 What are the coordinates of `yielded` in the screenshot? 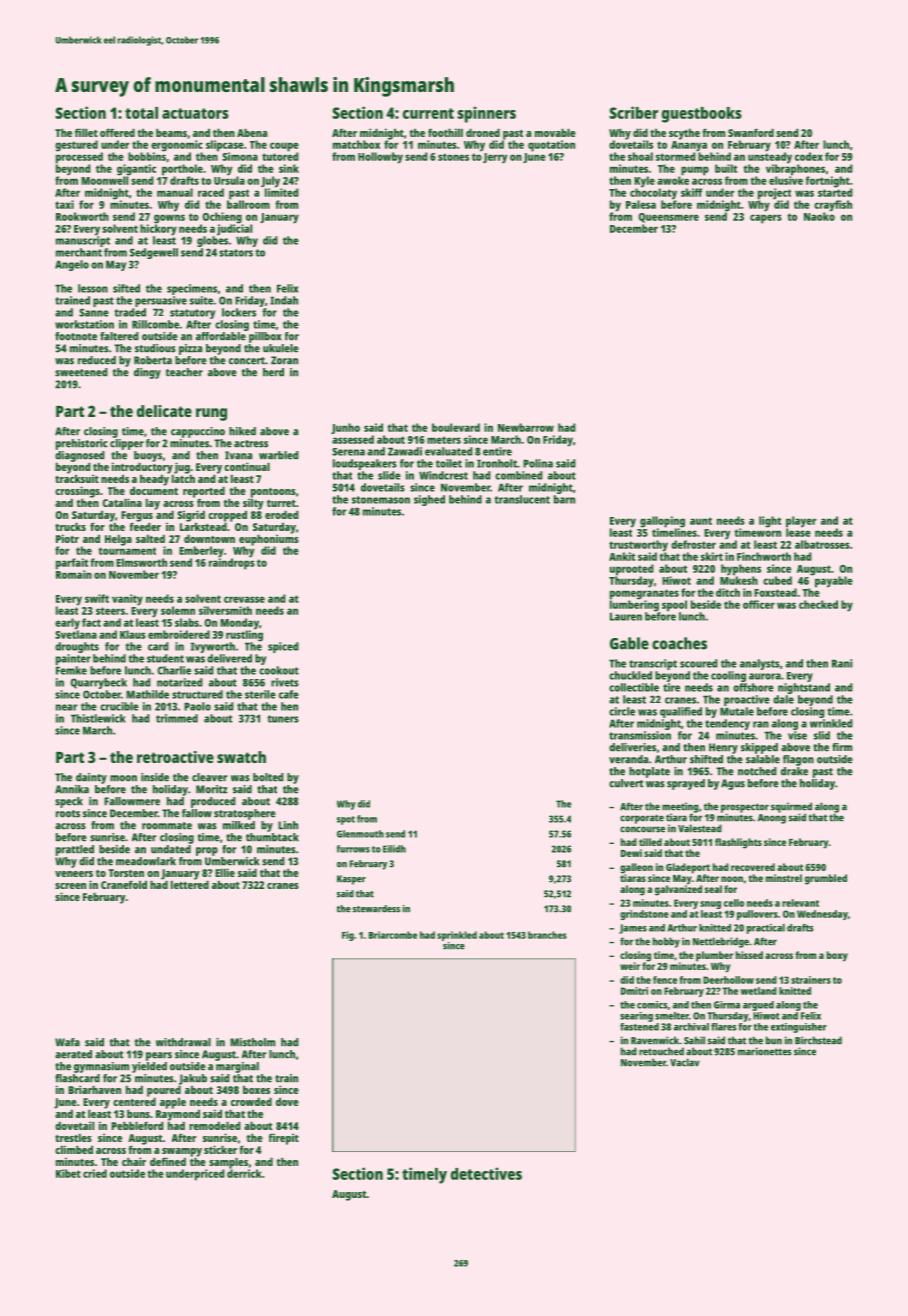 It's located at (149, 1067).
